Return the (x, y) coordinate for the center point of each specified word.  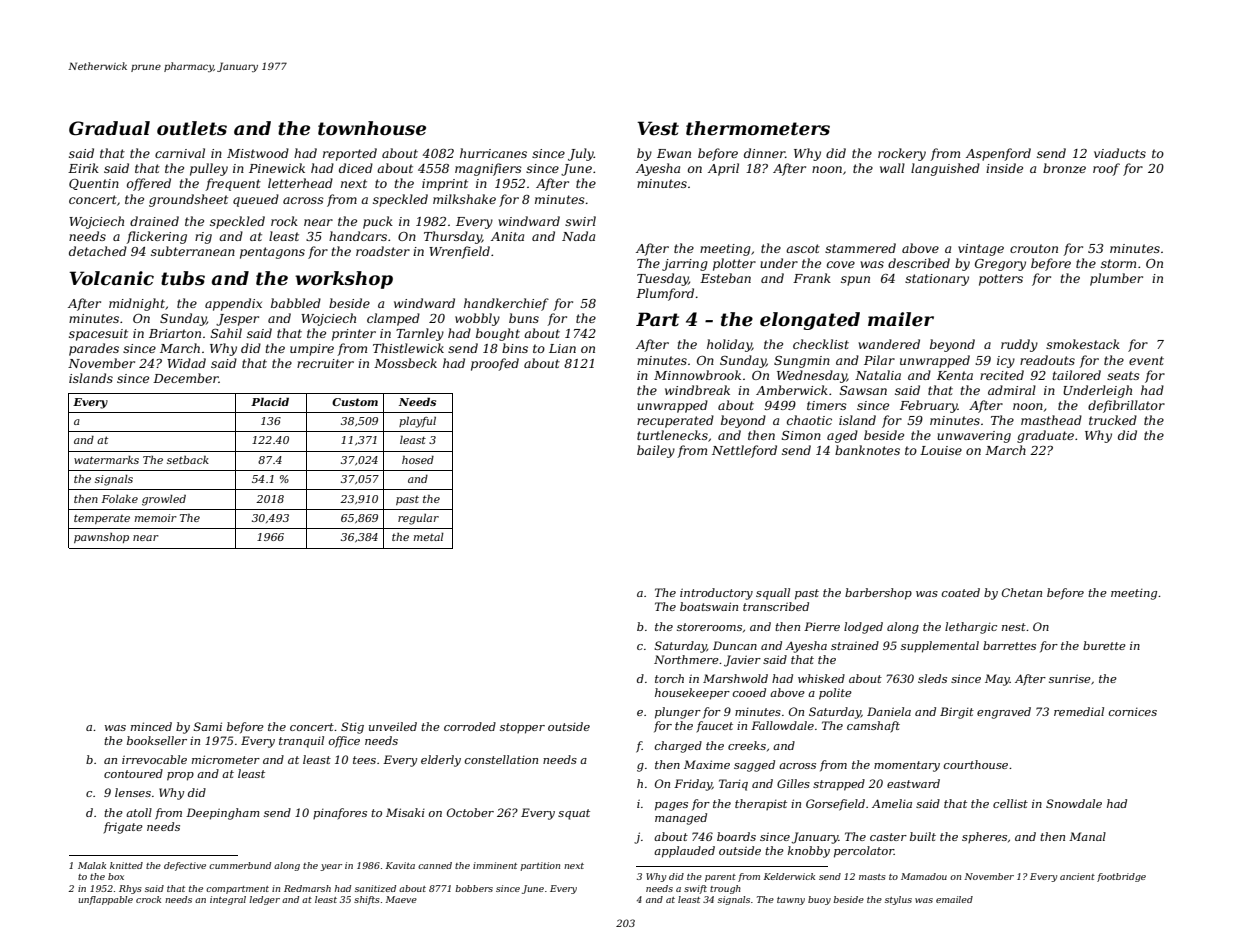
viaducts (1120, 153)
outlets (192, 128)
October (470, 812)
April (723, 169)
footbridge (1121, 877)
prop (180, 776)
